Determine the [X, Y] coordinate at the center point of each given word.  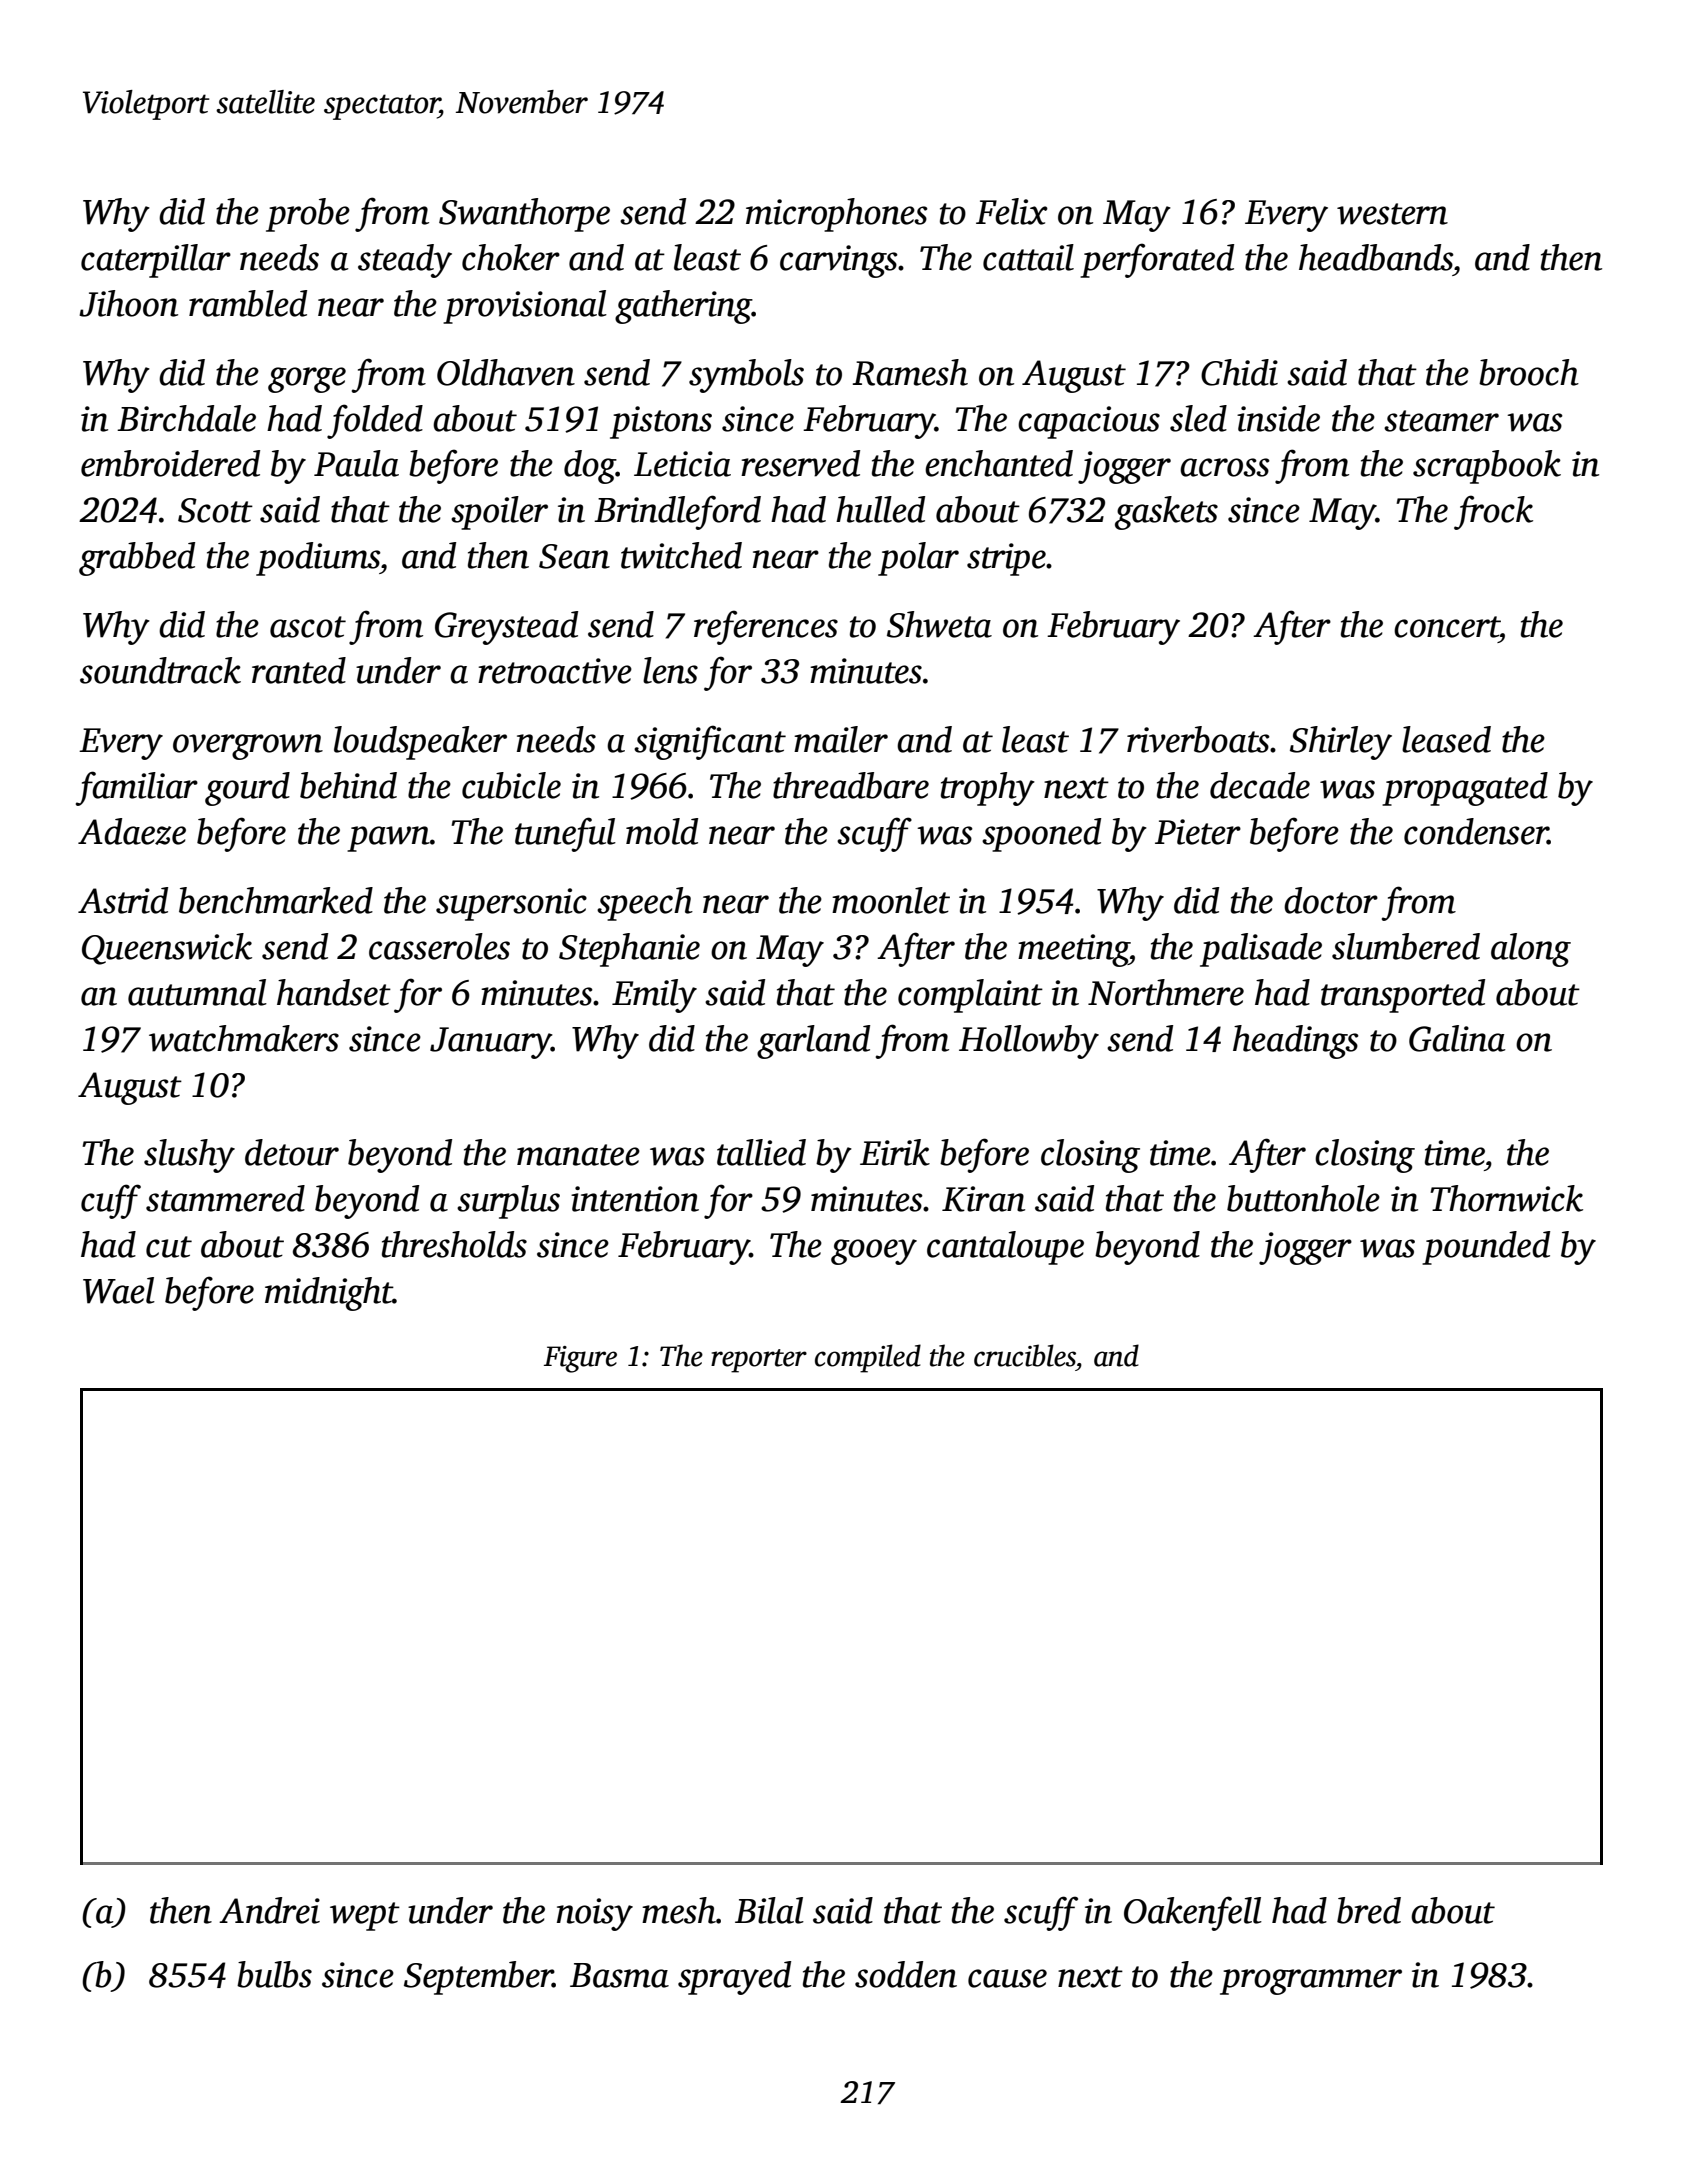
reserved [800, 463]
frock [1493, 512]
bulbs [274, 1974]
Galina [1457, 1038]
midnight [329, 1294]
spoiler [499, 513]
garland [813, 1042]
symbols [746, 376]
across [1225, 467]
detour [292, 1152]
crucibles [1025, 1355]
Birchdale [186, 418]
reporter [759, 1361]
